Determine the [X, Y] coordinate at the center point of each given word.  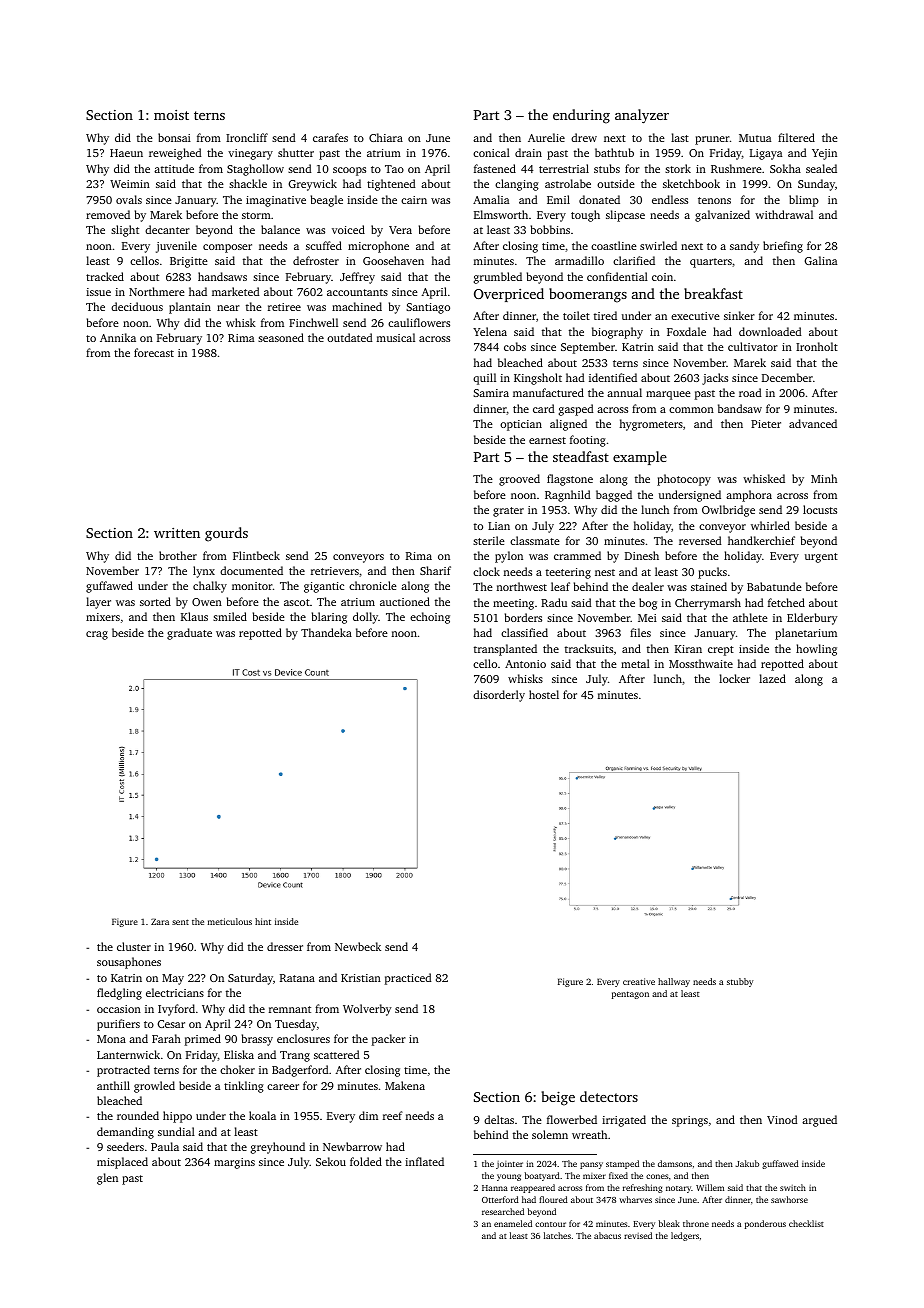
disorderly [499, 696]
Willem [710, 1187]
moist [171, 115]
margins [234, 1163]
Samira [491, 393]
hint [263, 921]
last [680, 137]
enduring [581, 116]
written [177, 533]
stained [709, 586]
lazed [772, 678]
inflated [424, 1161]
